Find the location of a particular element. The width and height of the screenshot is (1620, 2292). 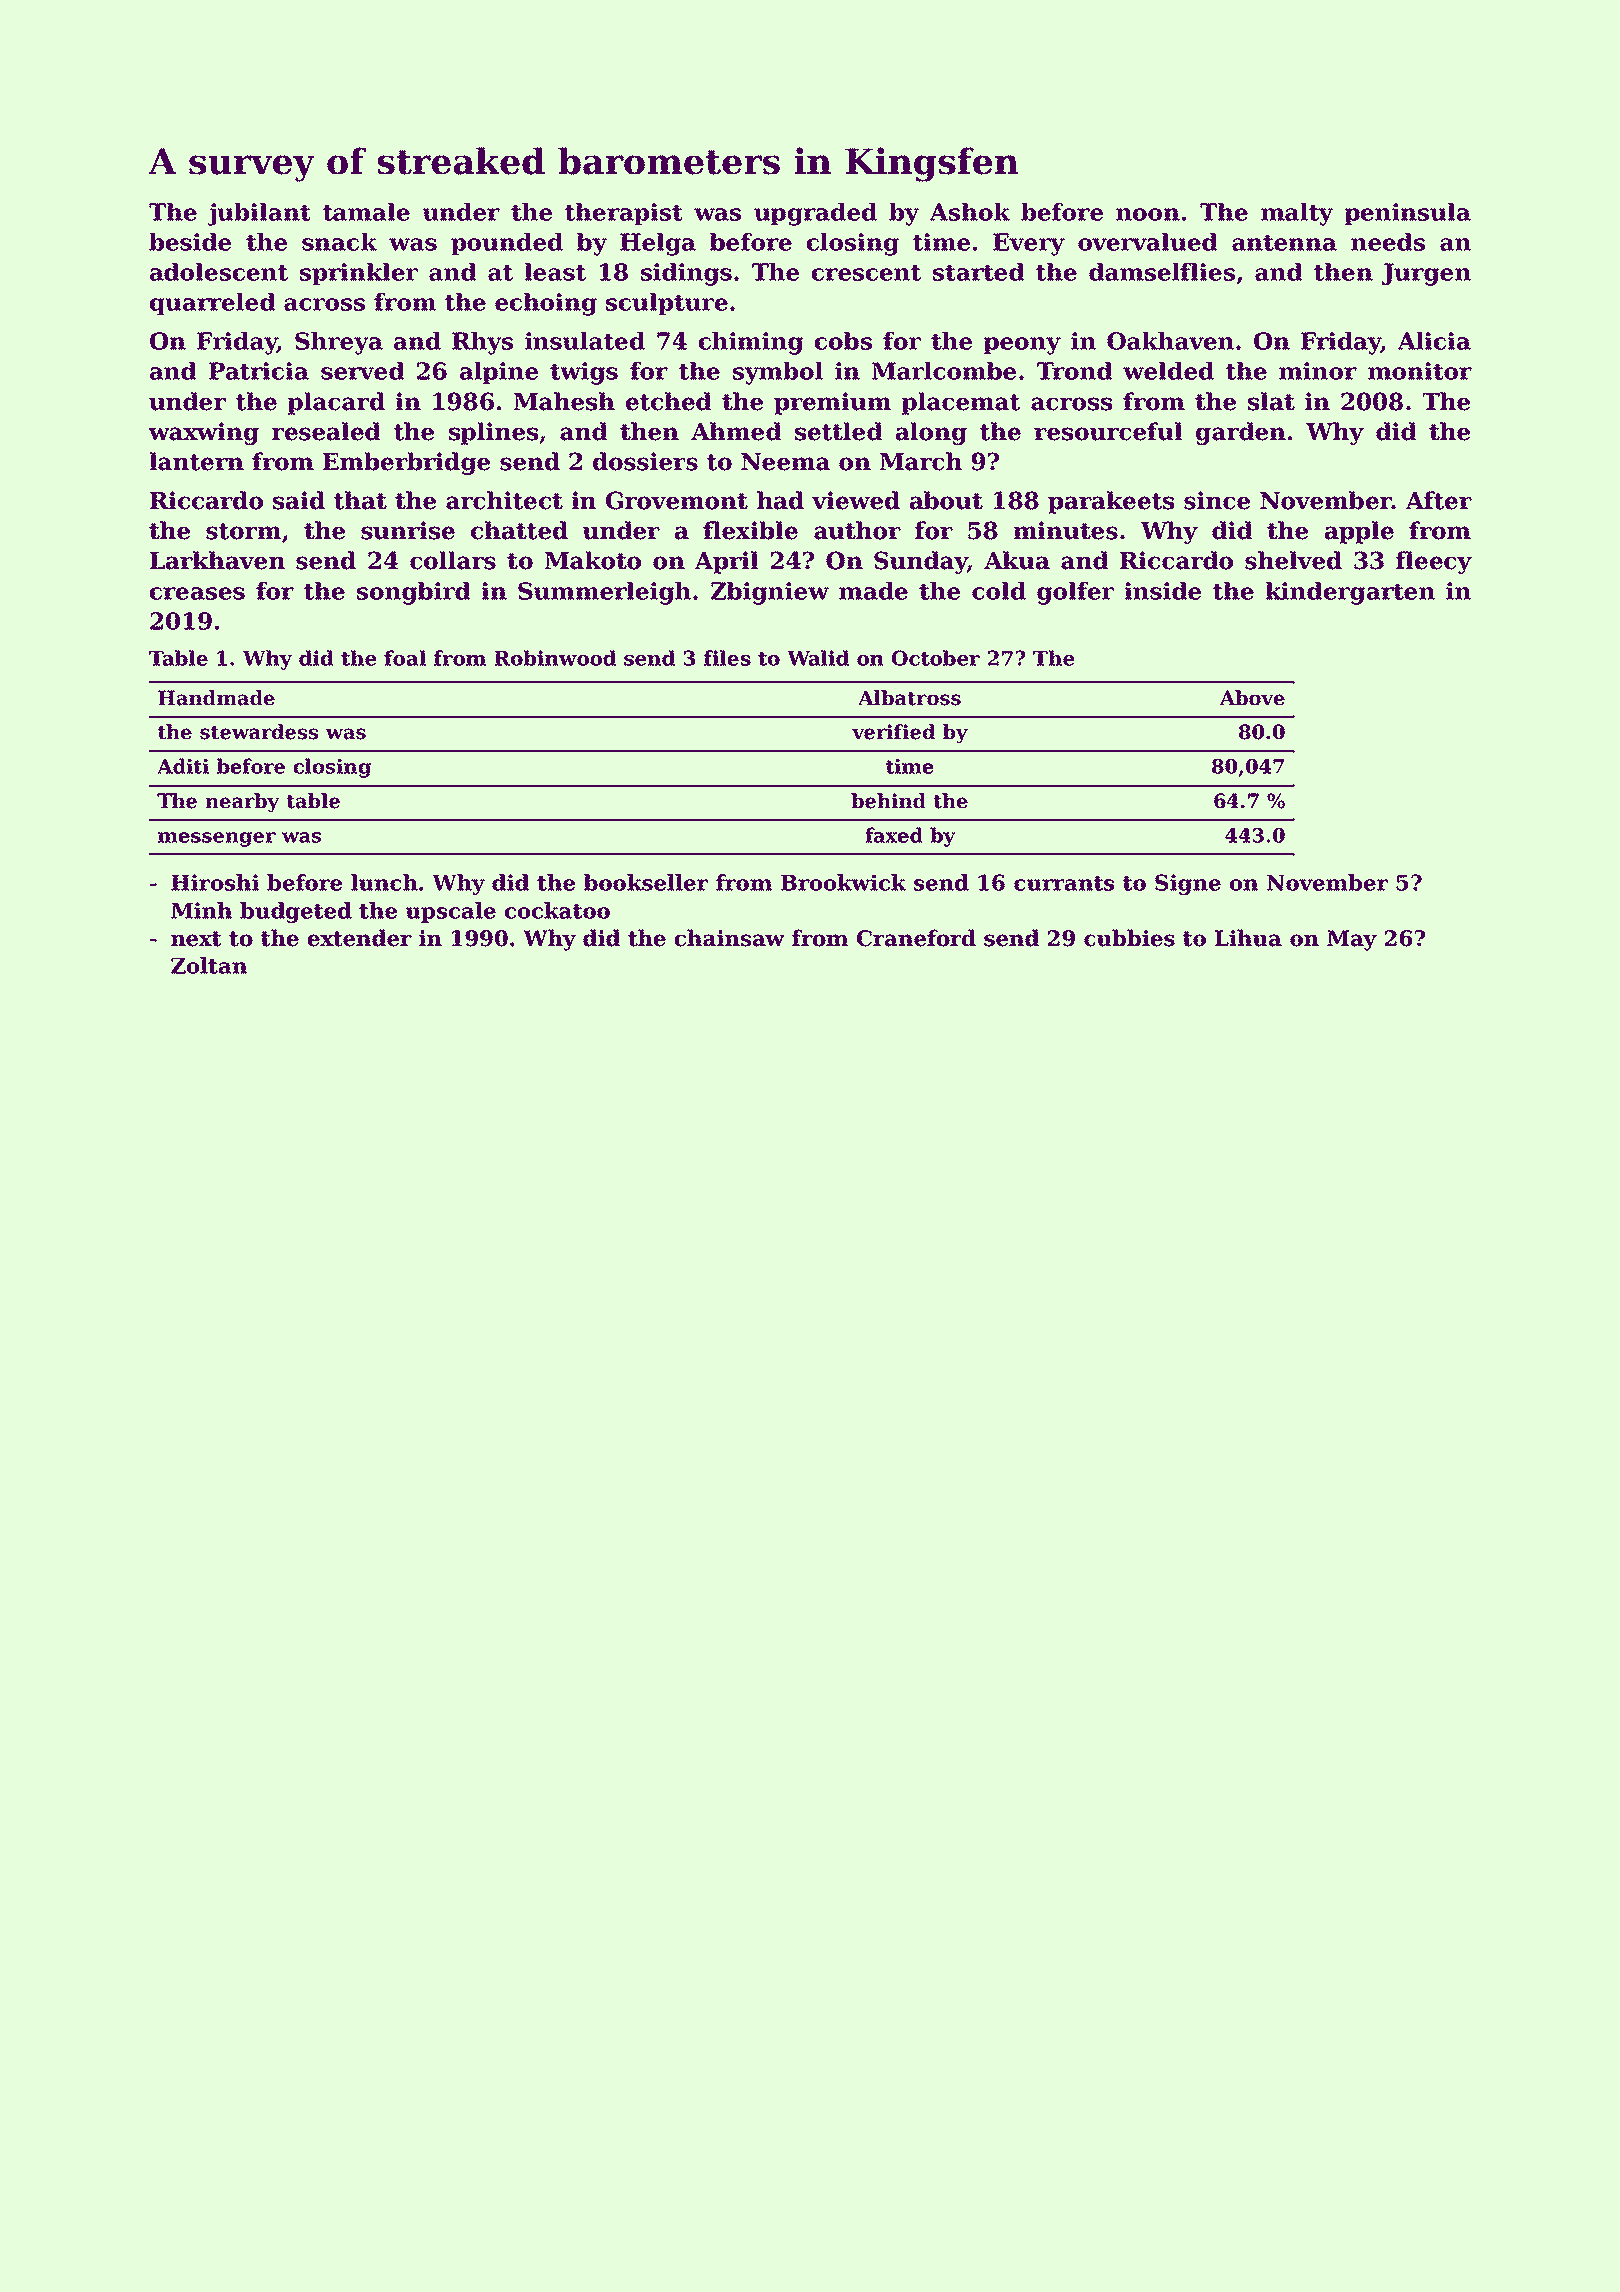

cobs is located at coordinates (843, 341).
